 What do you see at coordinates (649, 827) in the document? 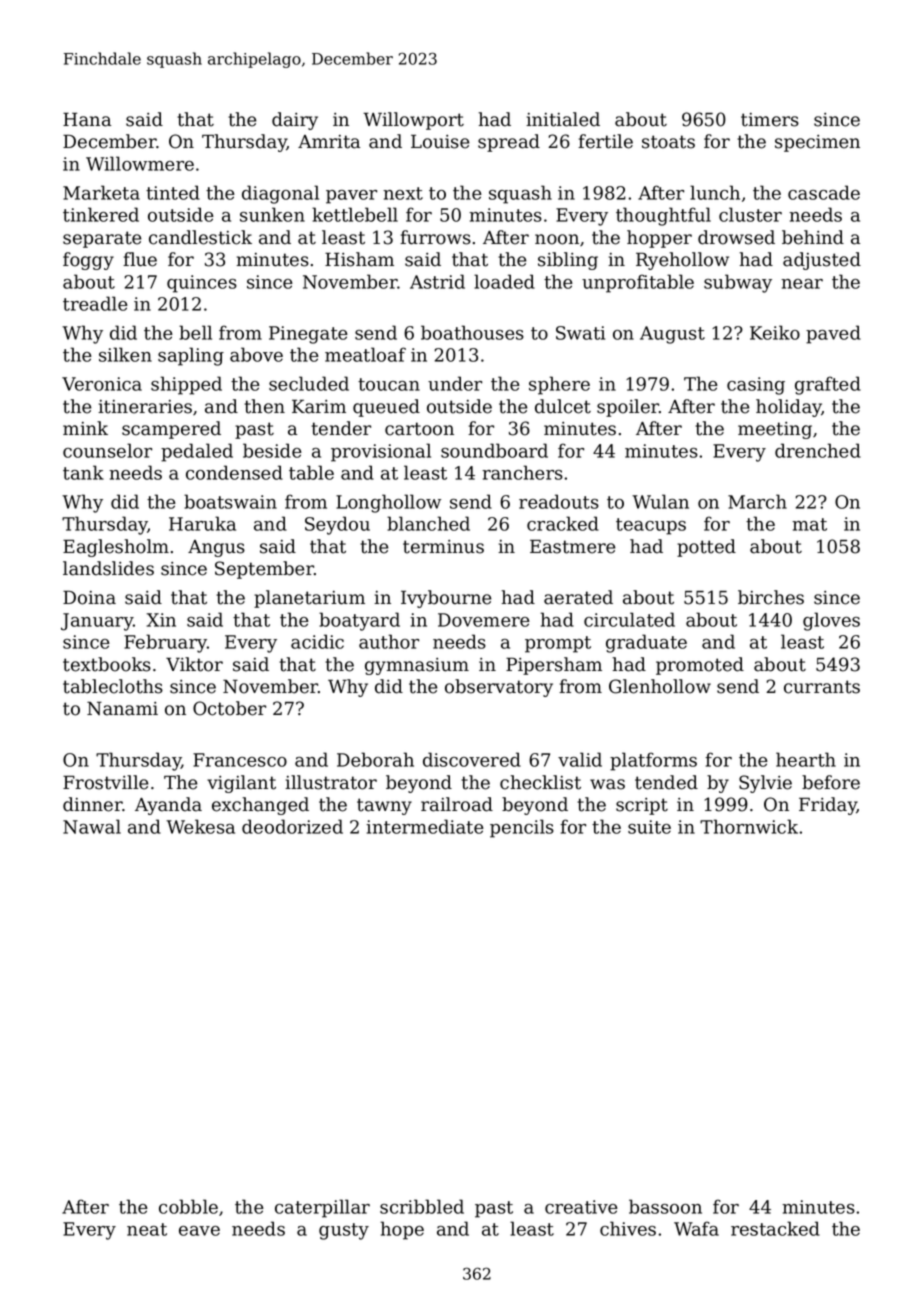
I see `suite` at bounding box center [649, 827].
